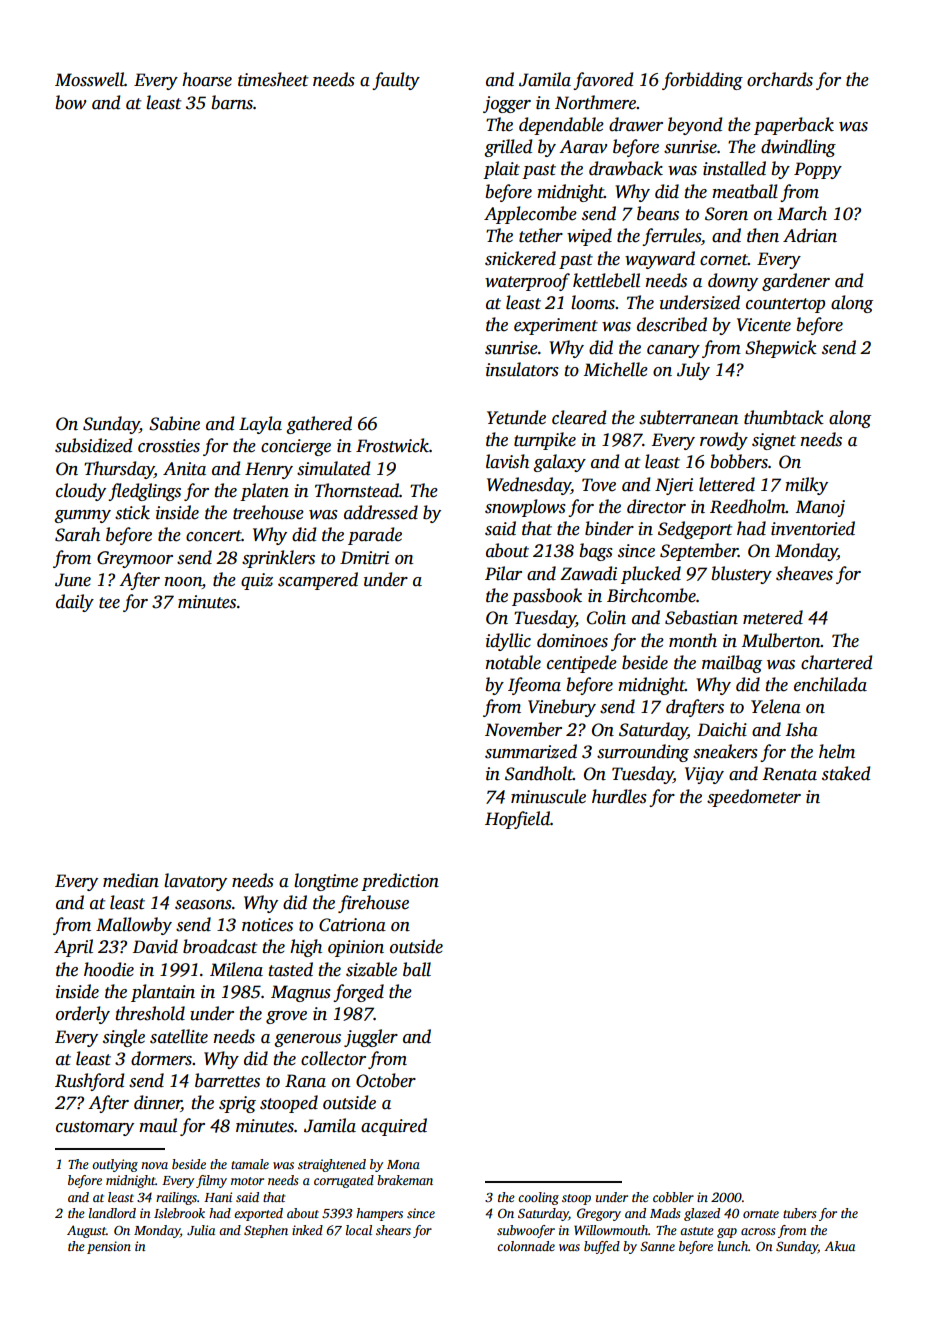 Image resolution: width=929 pixels, height=1318 pixels. Describe the element at coordinates (214, 536) in the screenshot. I see `concert` at that location.
